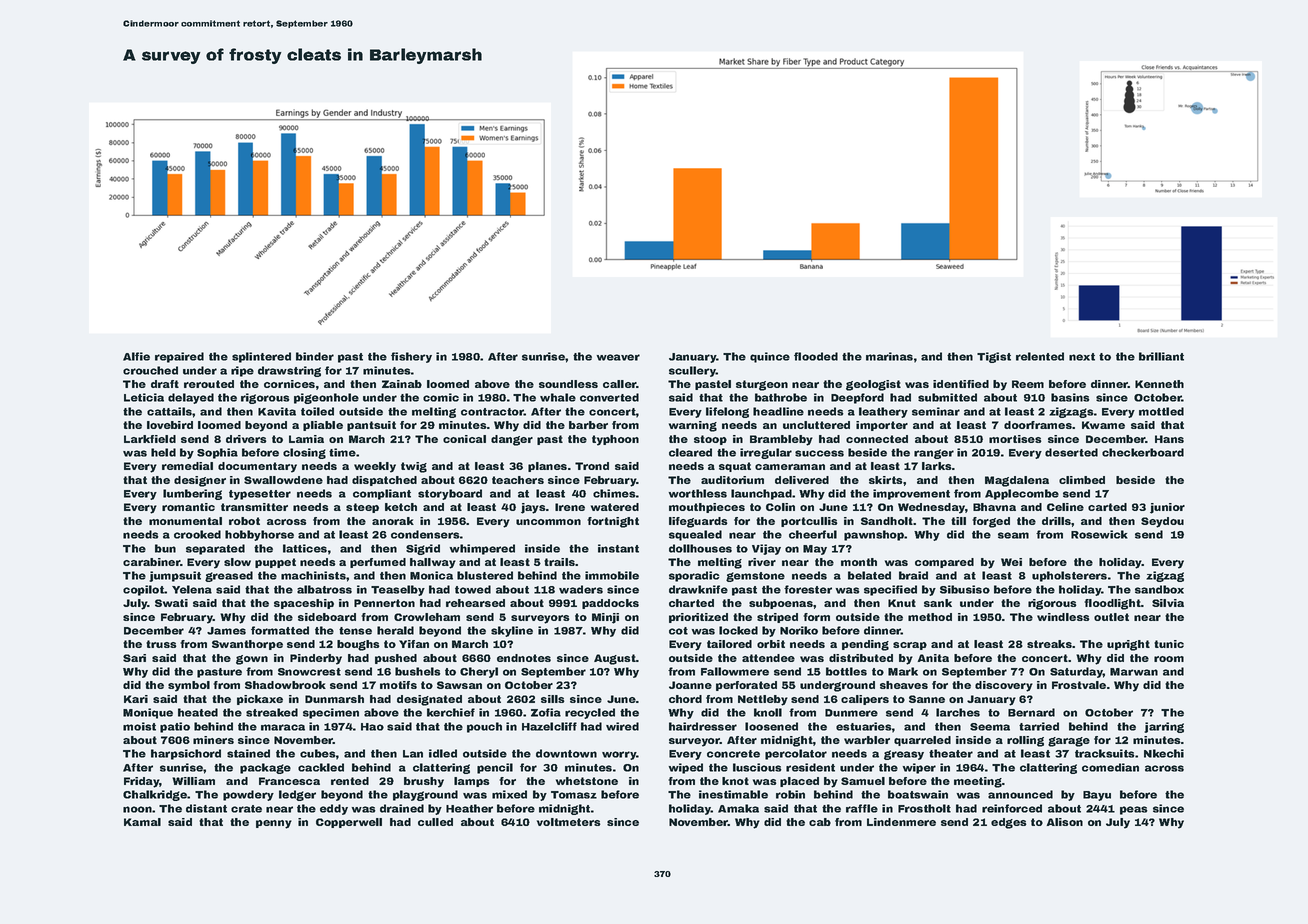 The image size is (1308, 924). I want to click on sills, so click(553, 699).
